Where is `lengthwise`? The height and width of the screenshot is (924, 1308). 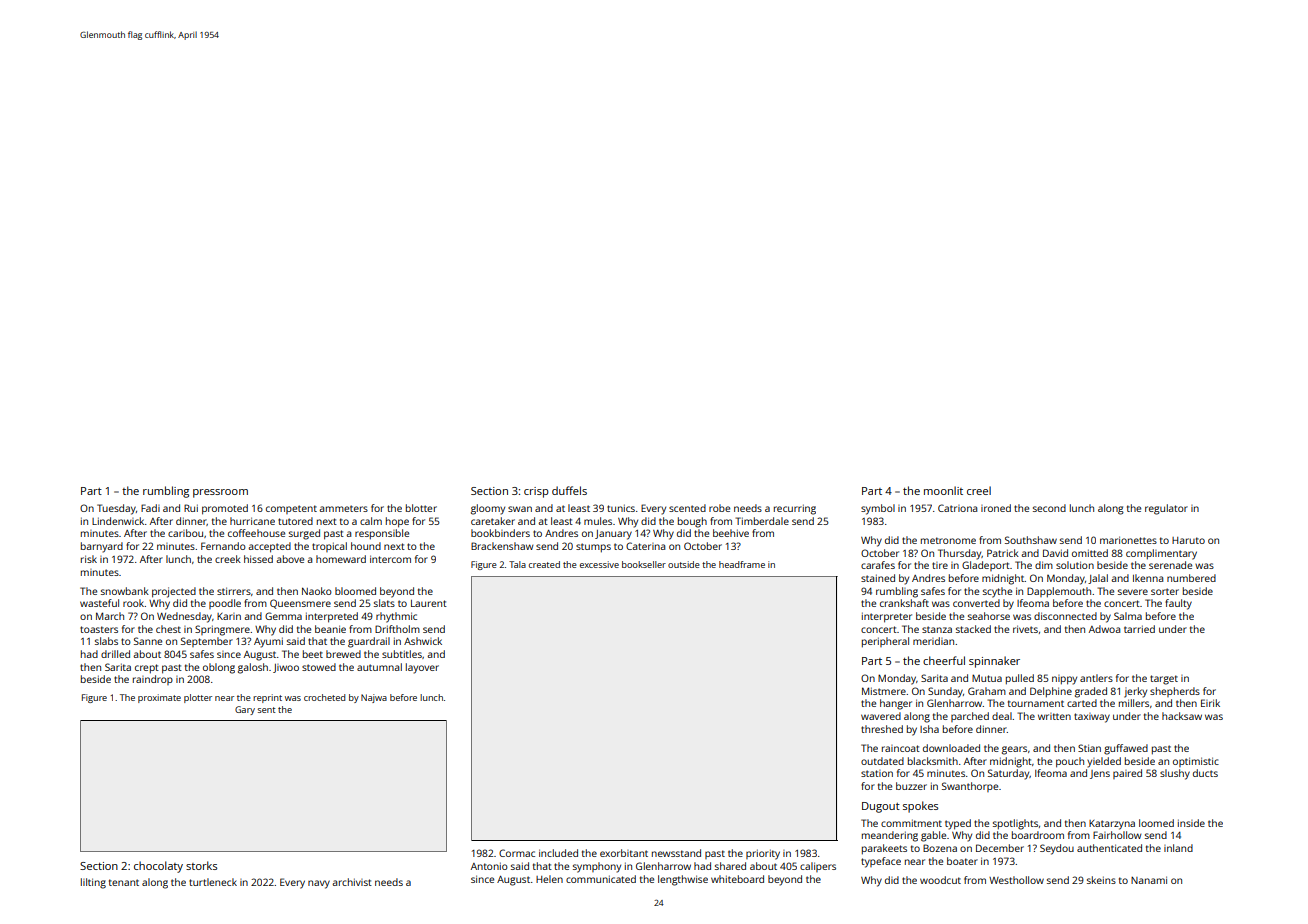 lengthwise is located at coordinates (683, 880).
